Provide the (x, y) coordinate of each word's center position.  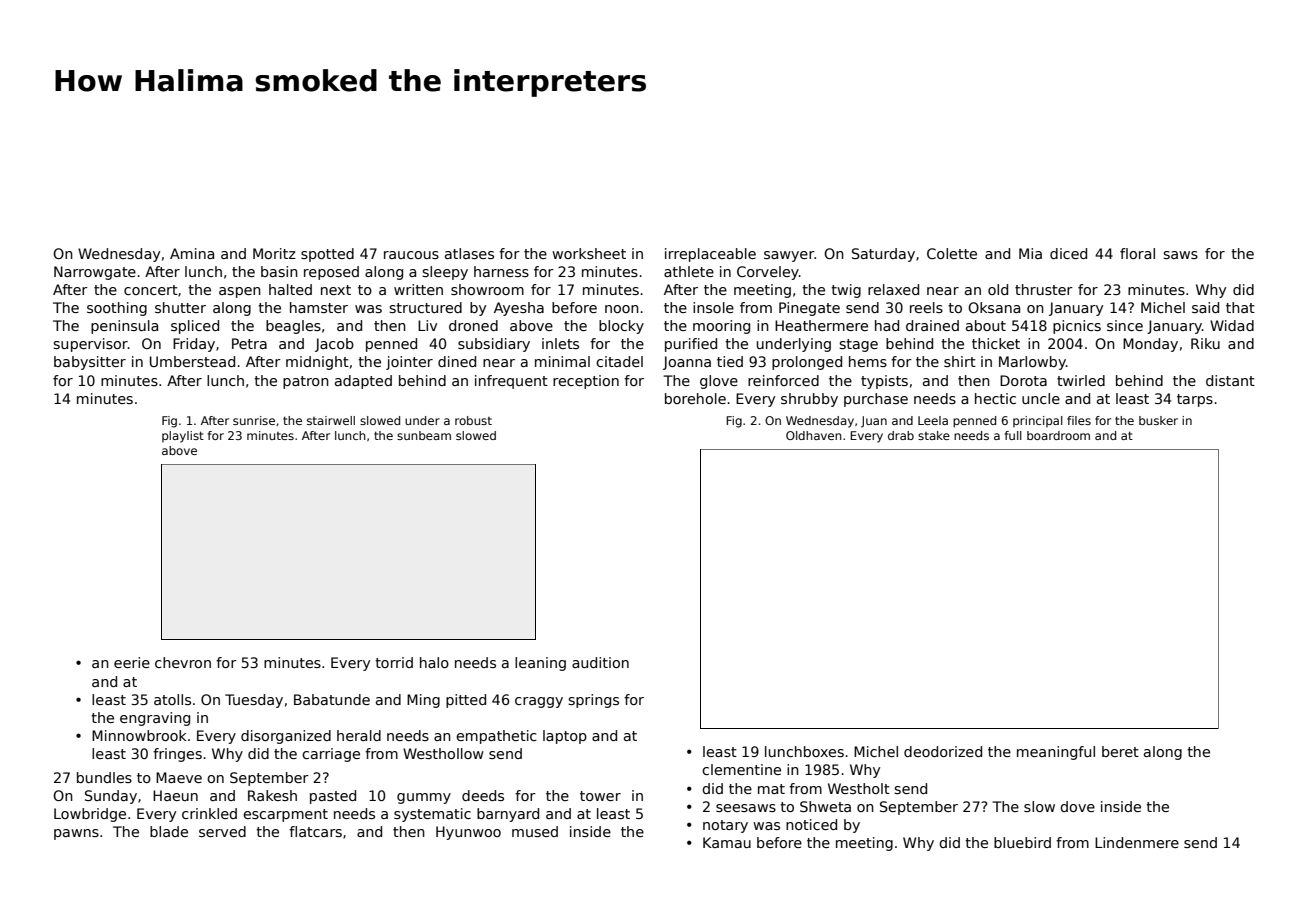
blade (169, 831)
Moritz (274, 253)
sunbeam (424, 435)
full (1013, 435)
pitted (466, 701)
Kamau (727, 842)
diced (1068, 253)
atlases (469, 253)
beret (1120, 751)
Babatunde (332, 699)
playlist (183, 437)
